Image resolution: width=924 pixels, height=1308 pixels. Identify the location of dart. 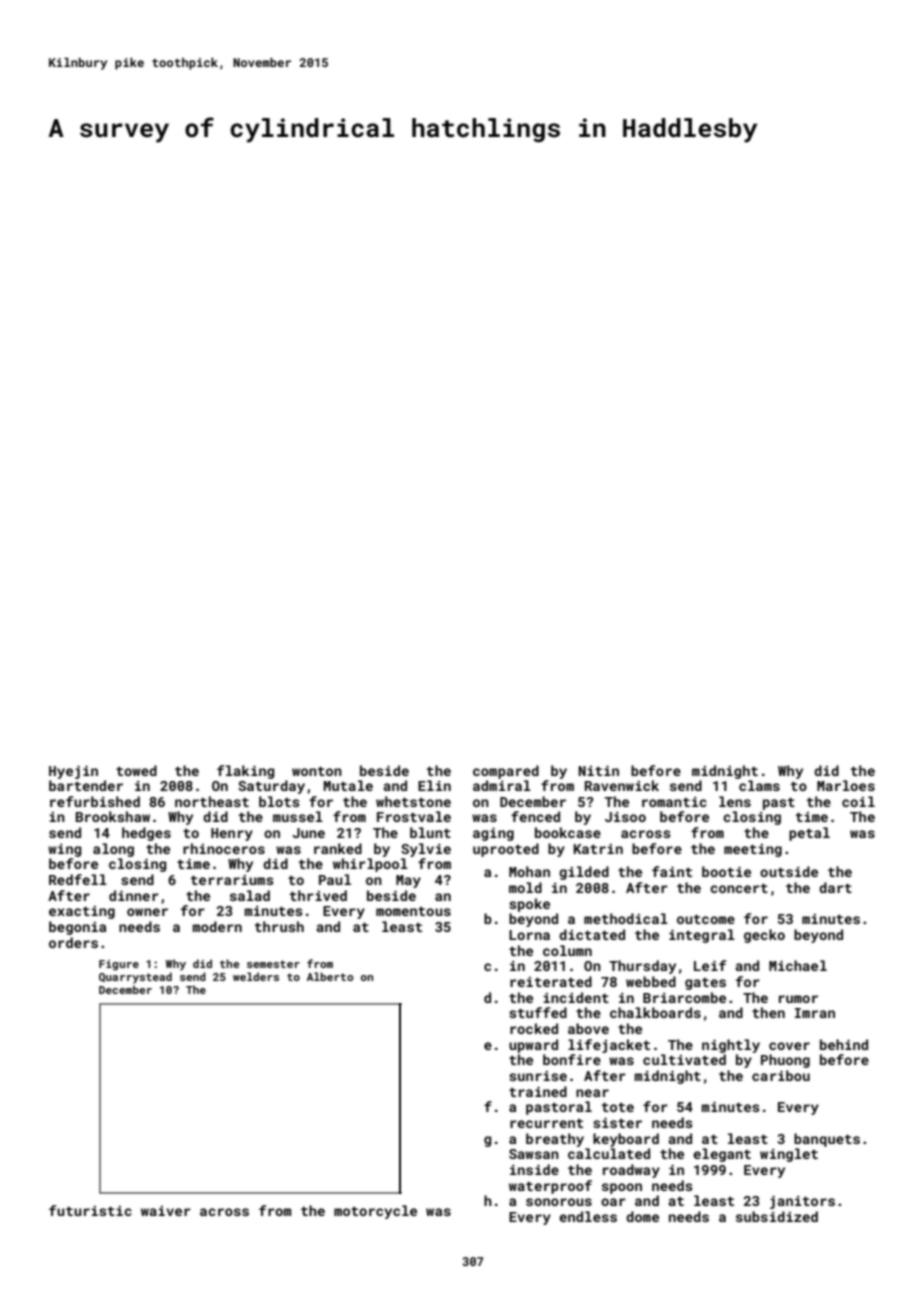
(835, 887).
